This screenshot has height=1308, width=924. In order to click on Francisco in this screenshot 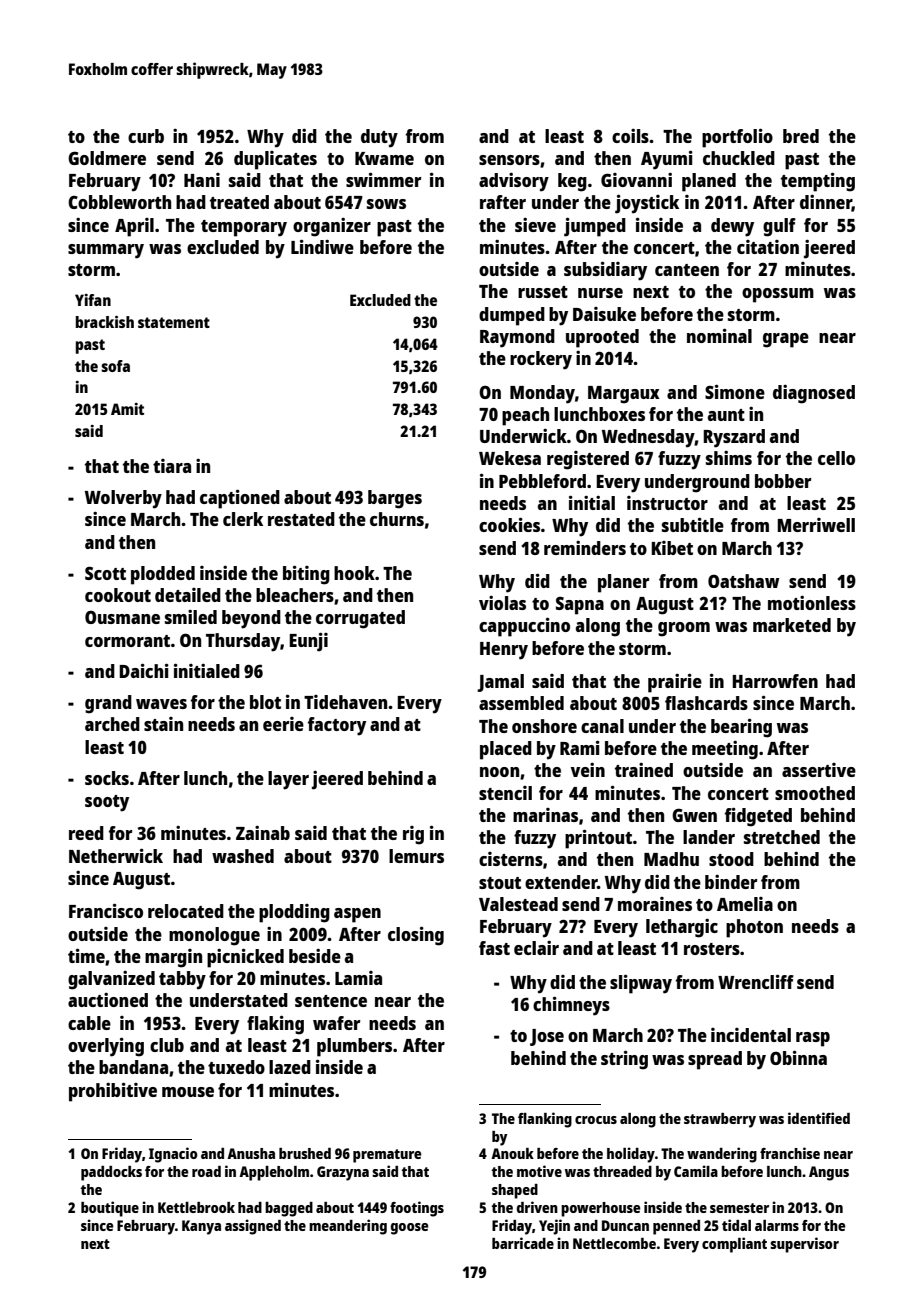, I will do `click(106, 910)`.
